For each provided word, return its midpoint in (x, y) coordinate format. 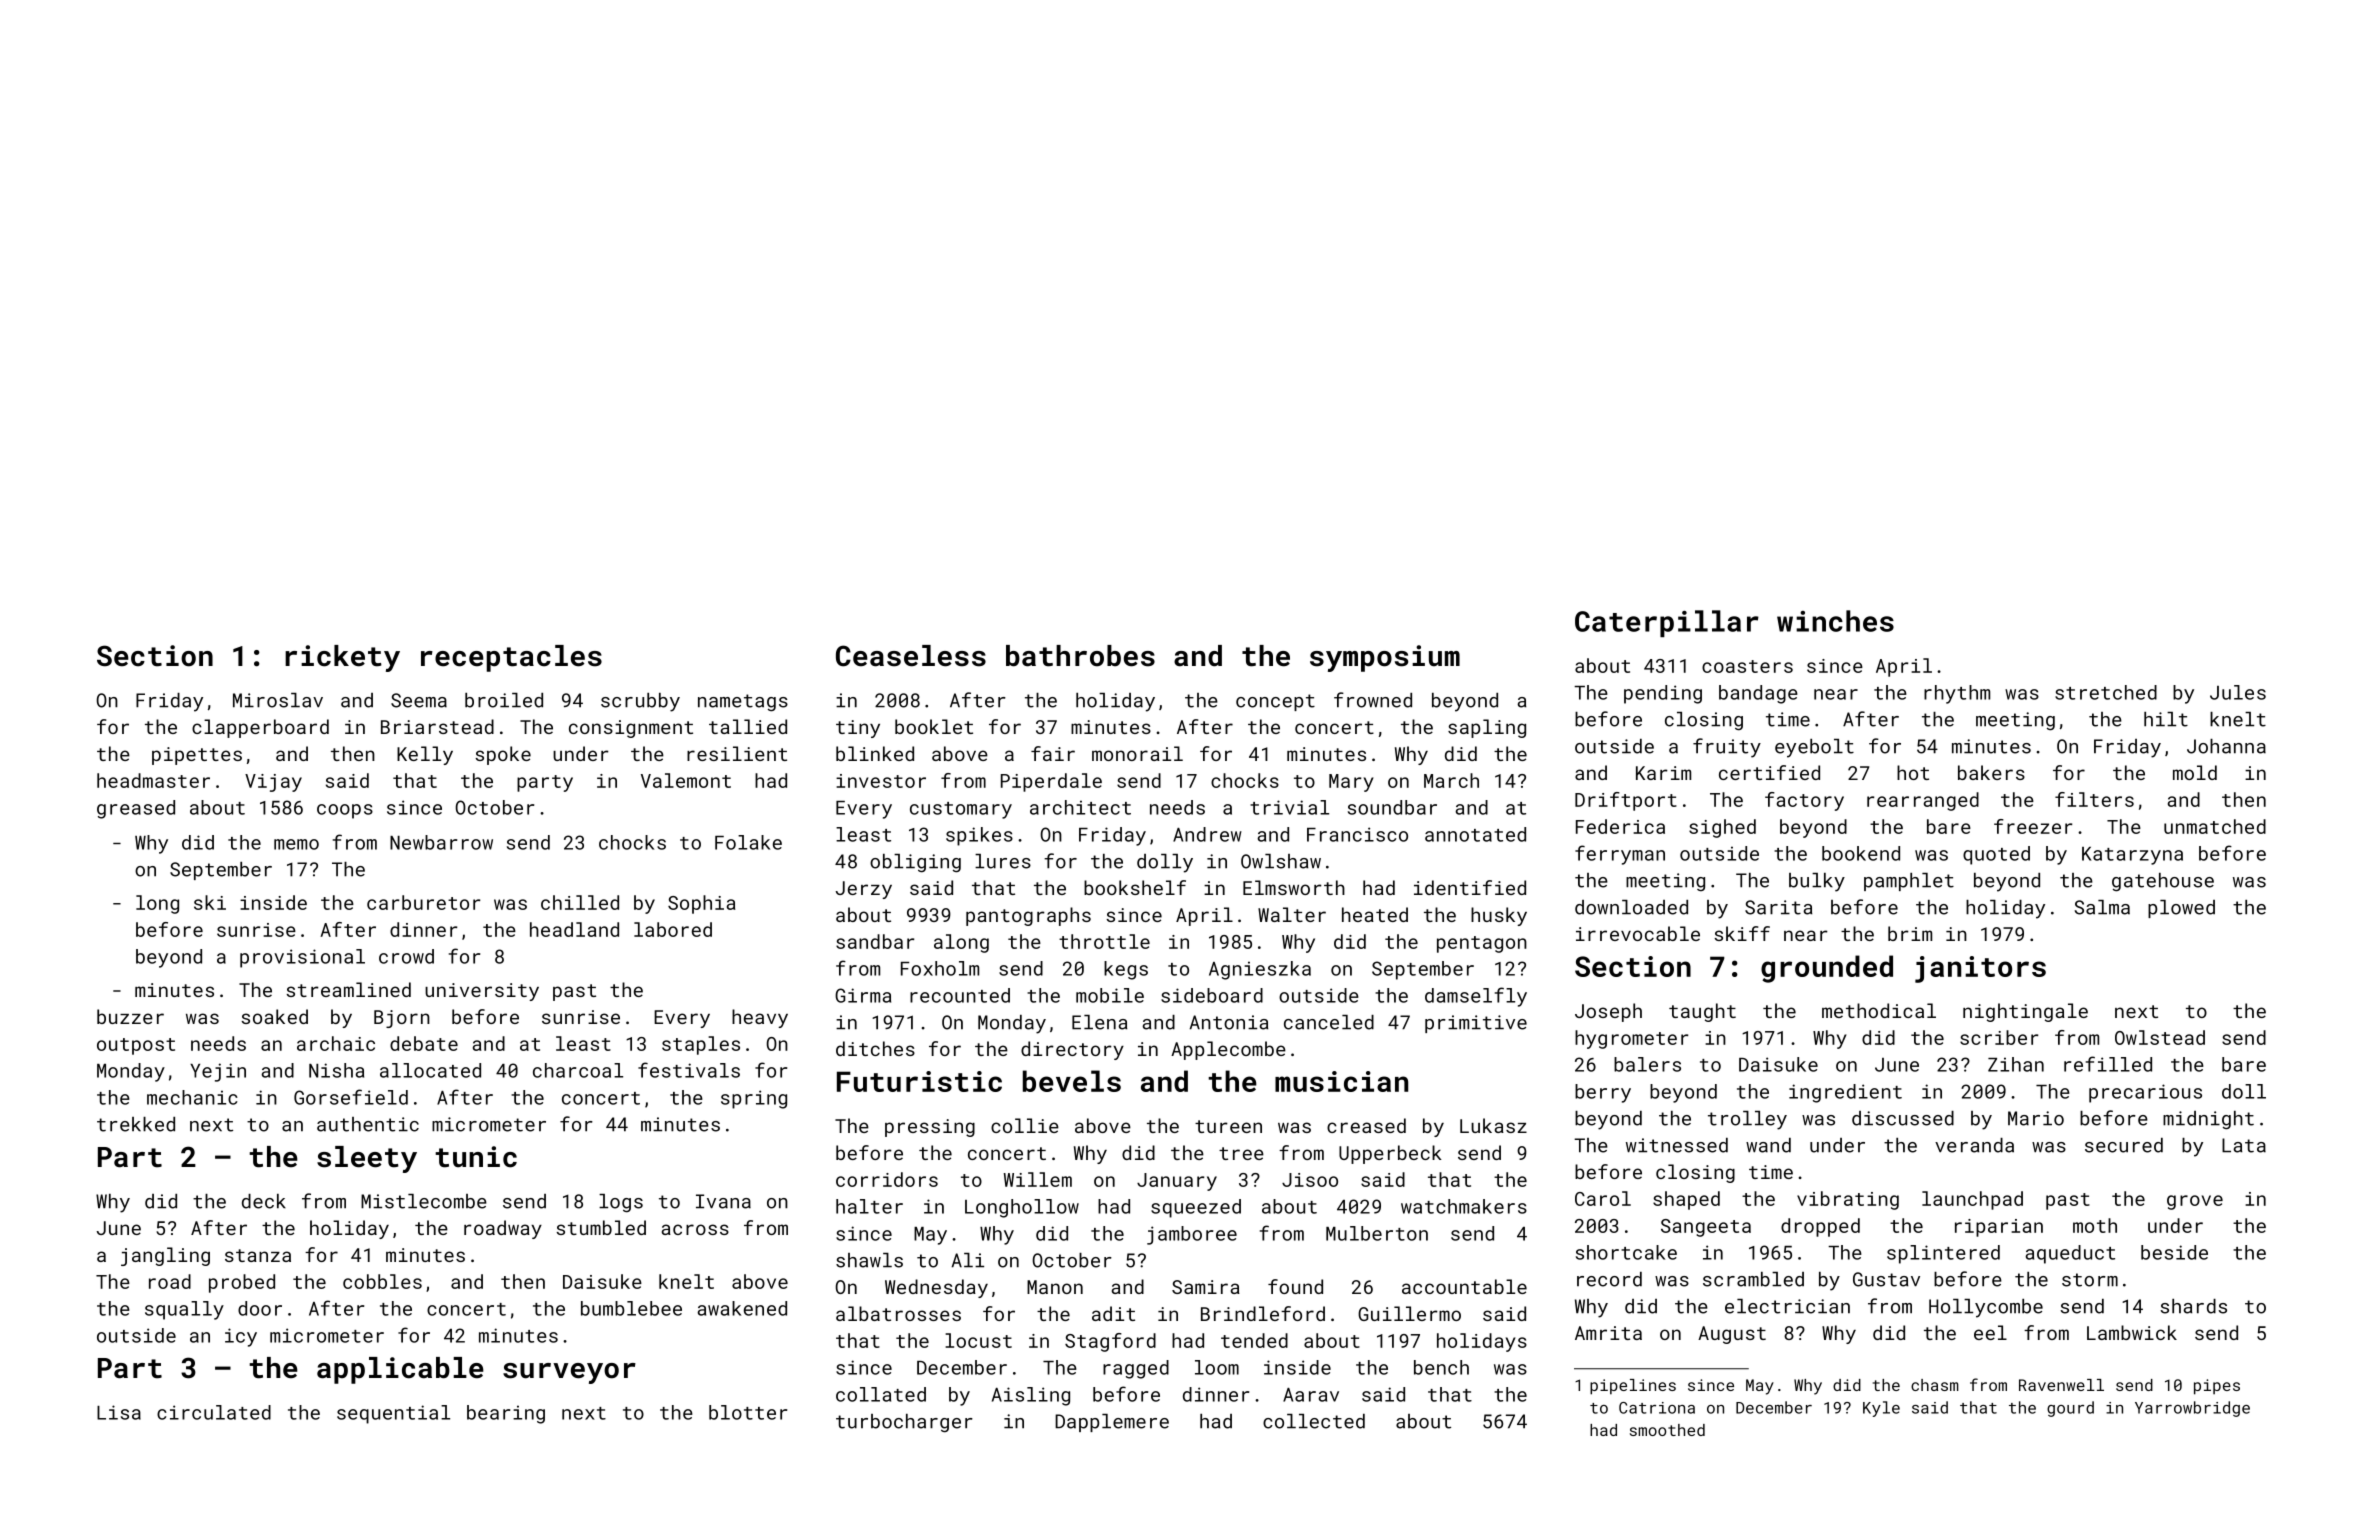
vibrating (1848, 1200)
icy (241, 1337)
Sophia (702, 904)
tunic (476, 1157)
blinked (875, 753)
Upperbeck (1390, 1154)
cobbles (382, 1281)
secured (2124, 1145)
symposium (1385, 658)
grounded (1827, 969)
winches (1835, 621)
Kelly (425, 755)
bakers (1991, 772)
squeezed (1196, 1208)
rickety (342, 658)
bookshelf (1135, 887)
